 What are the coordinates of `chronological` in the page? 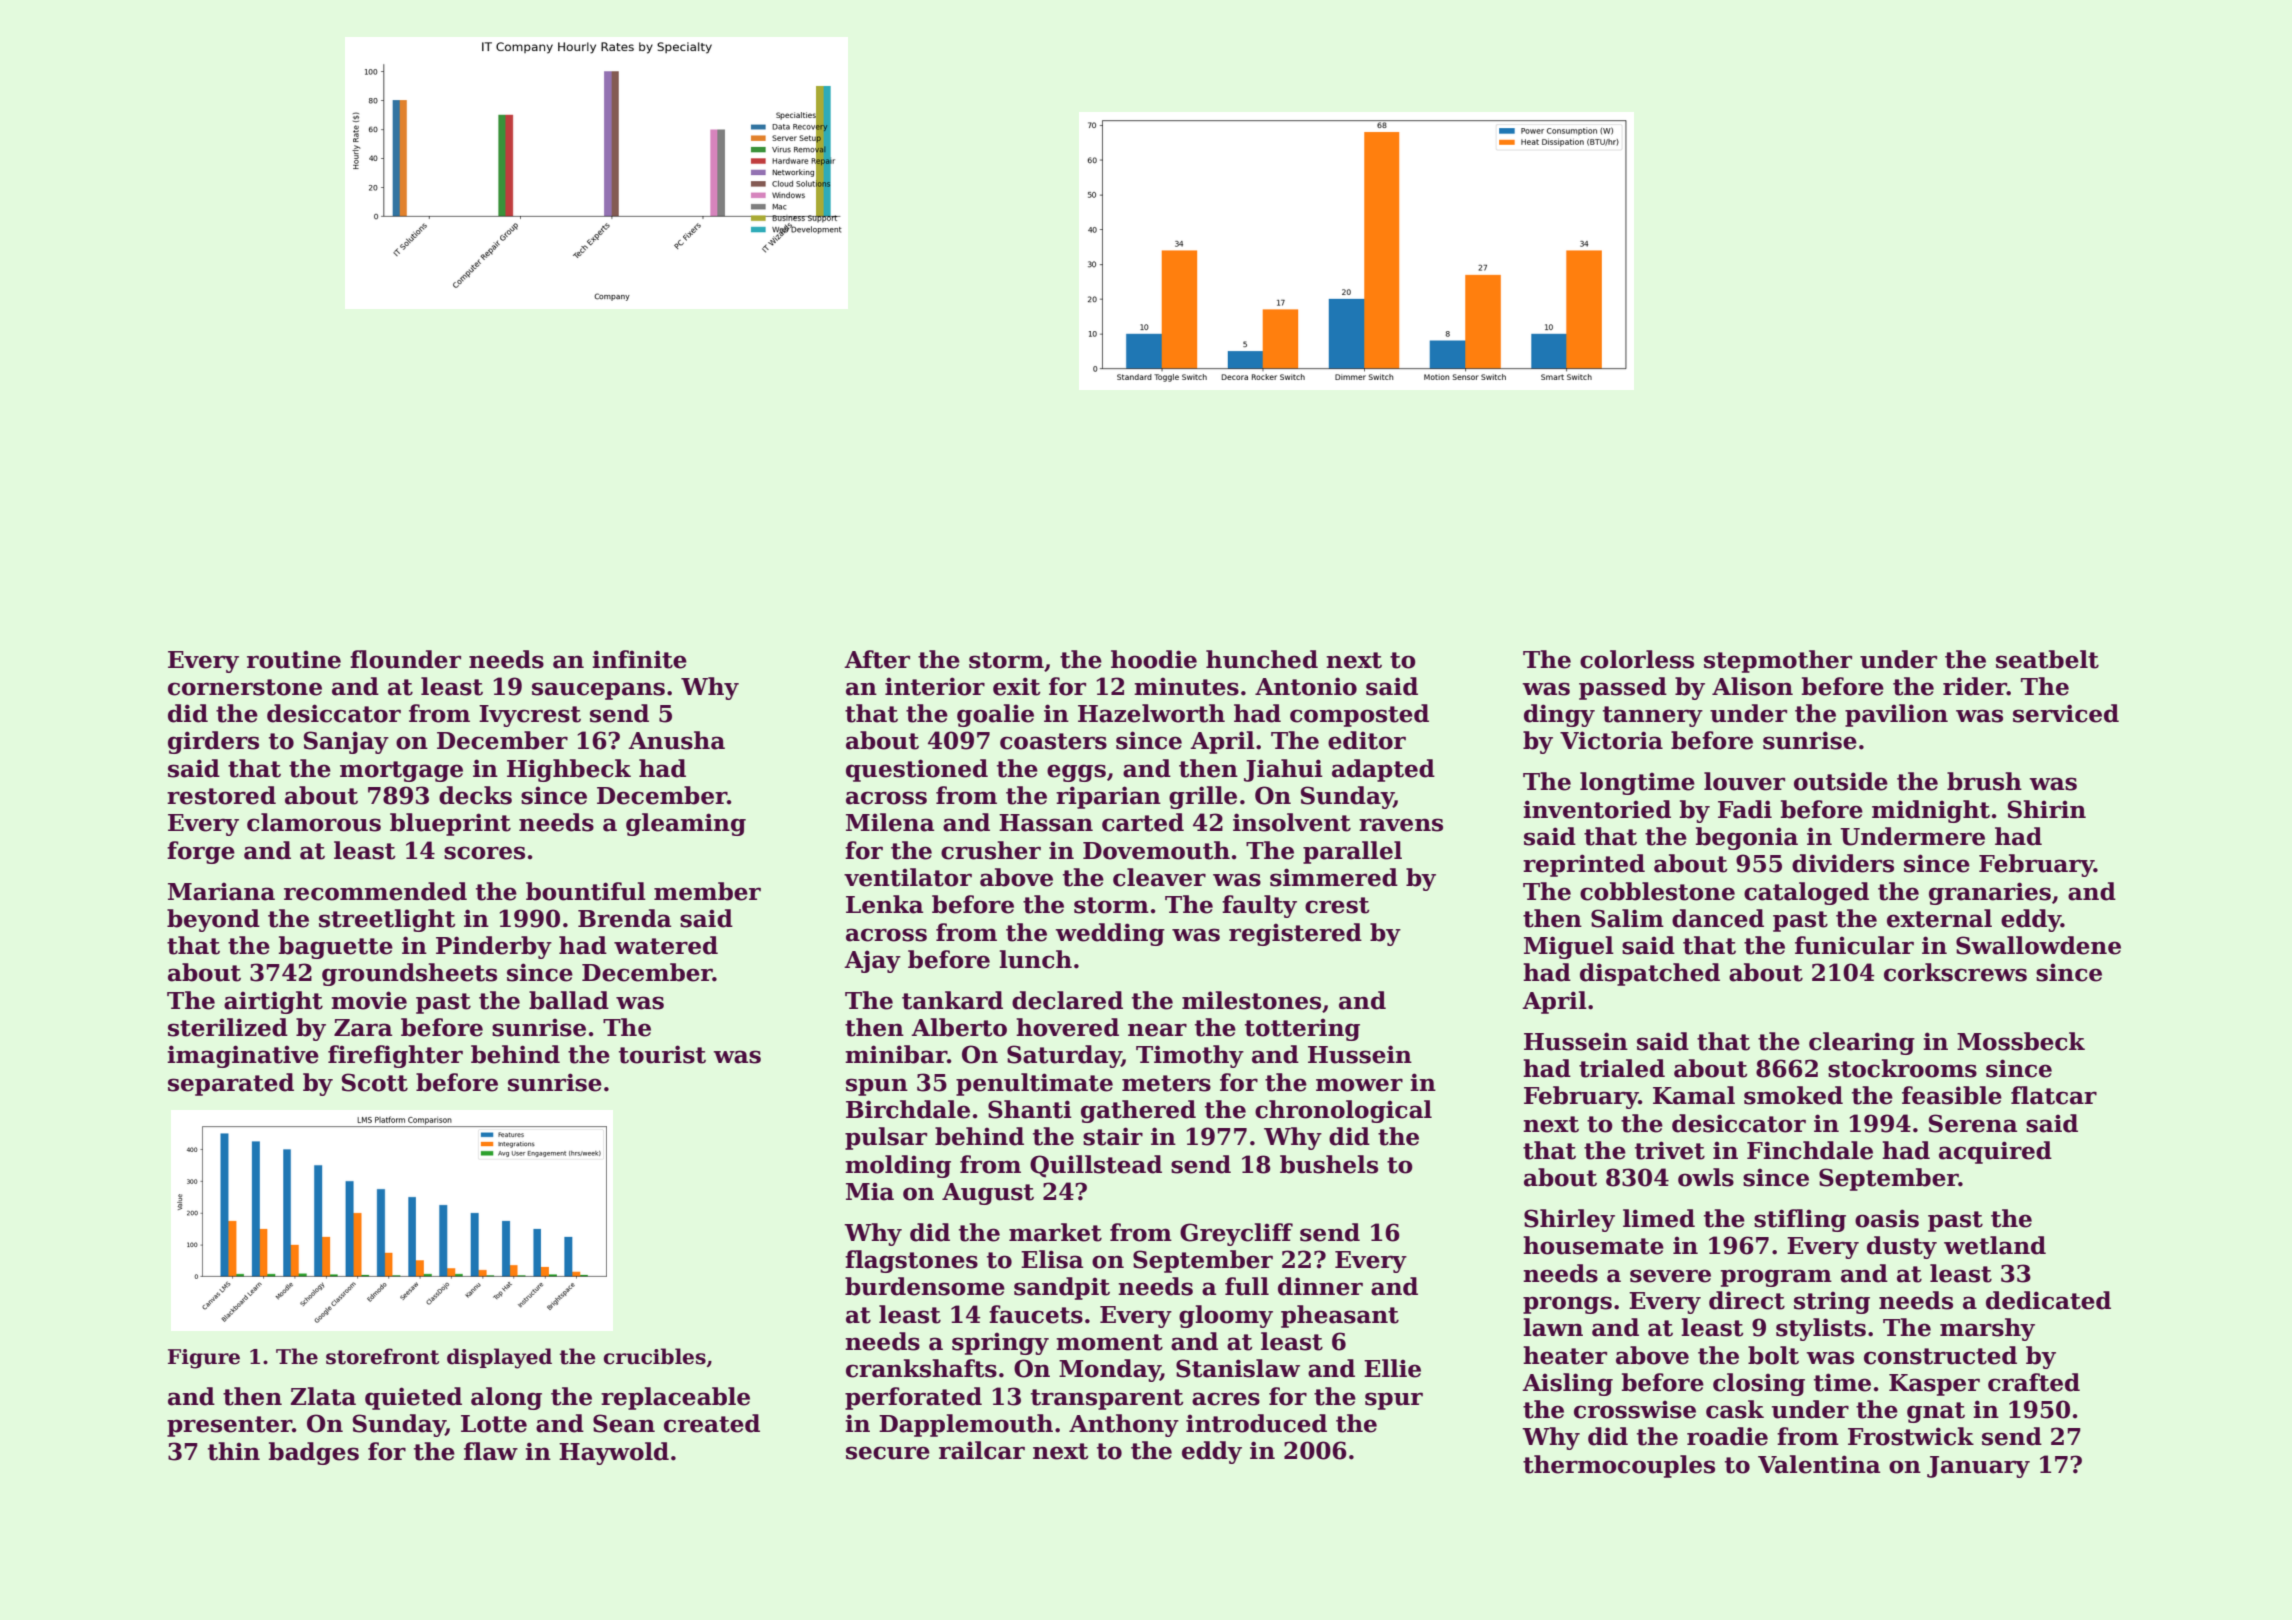 It's located at (1343, 1111).
